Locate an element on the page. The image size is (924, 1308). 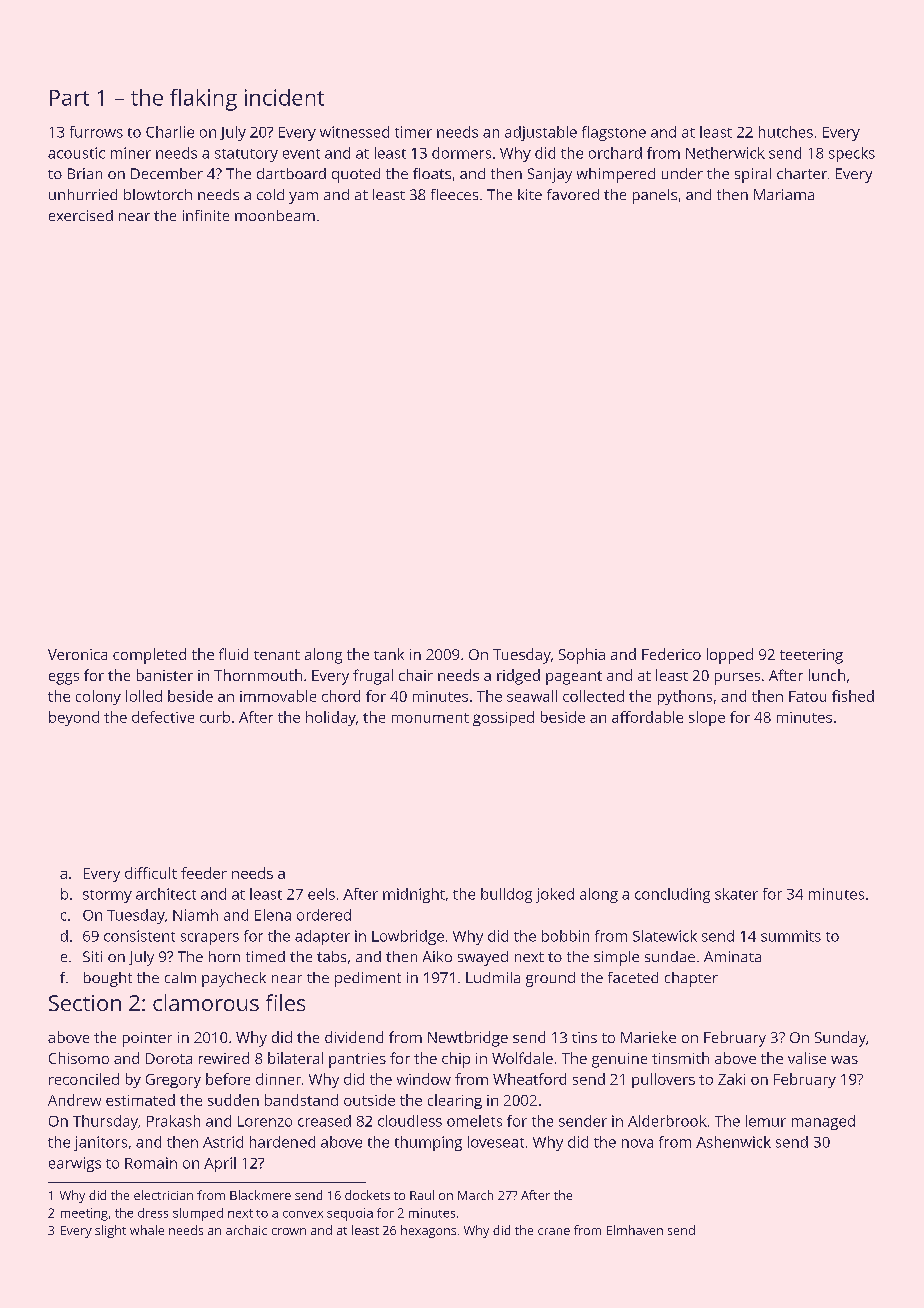
hutches is located at coordinates (786, 132).
